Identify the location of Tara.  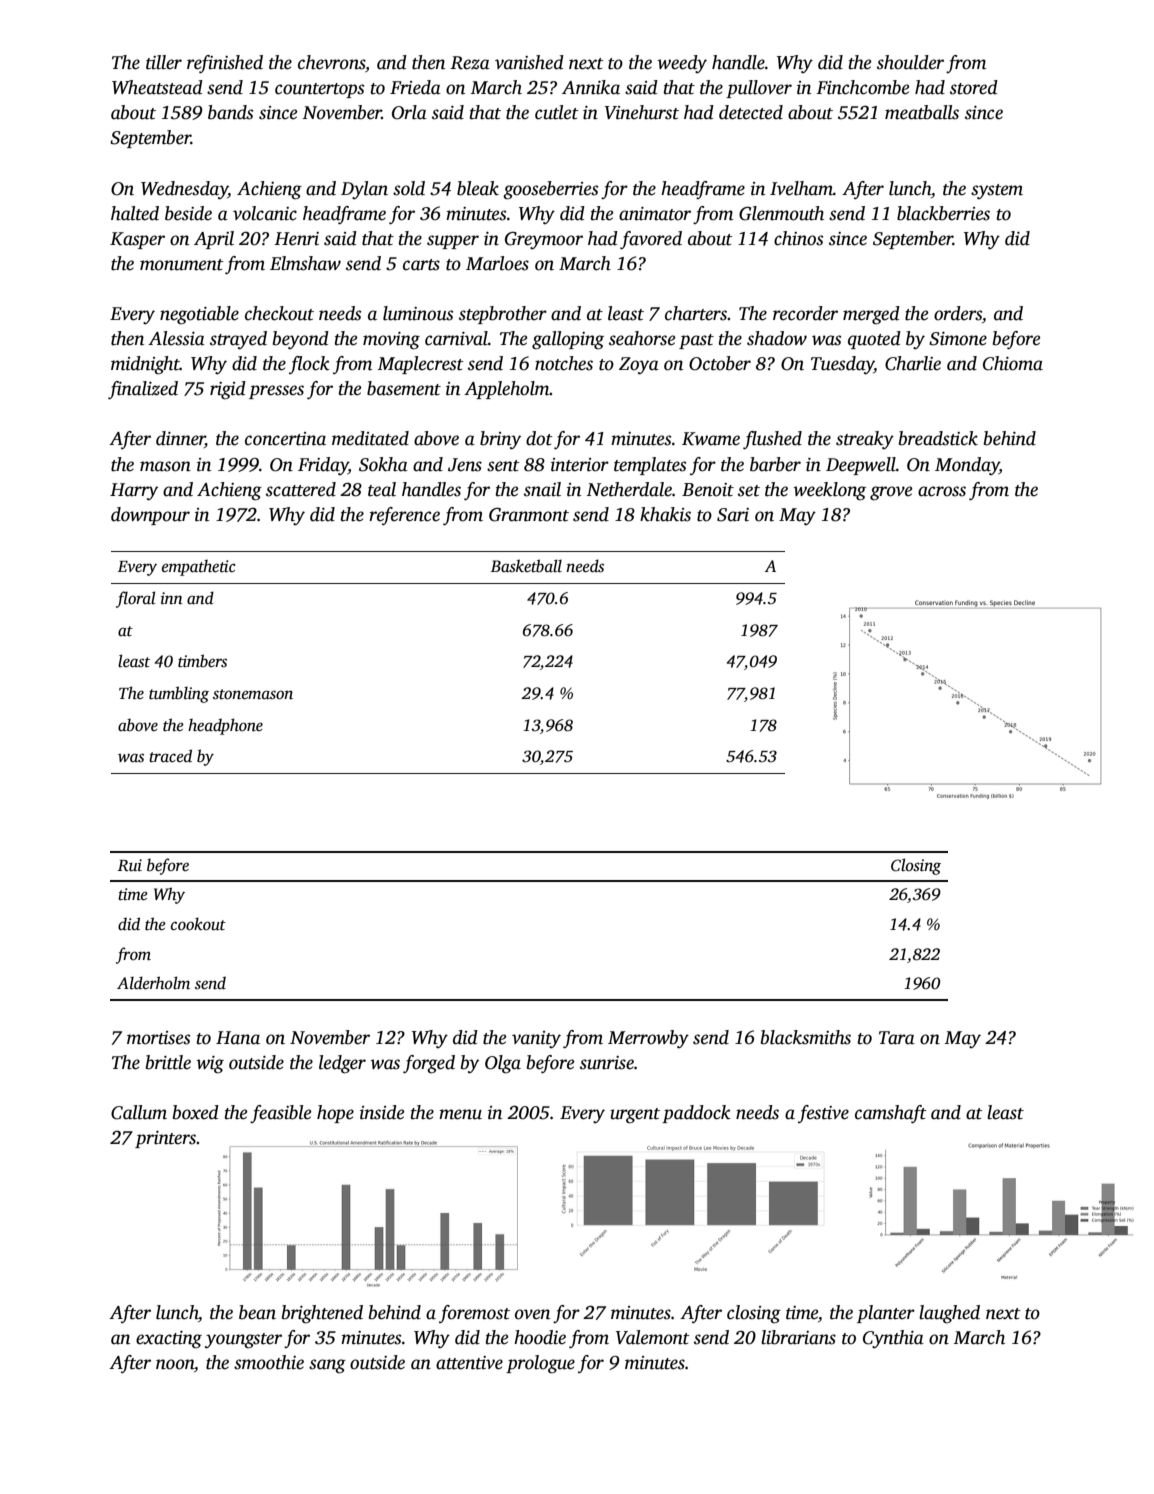
(897, 1038).
